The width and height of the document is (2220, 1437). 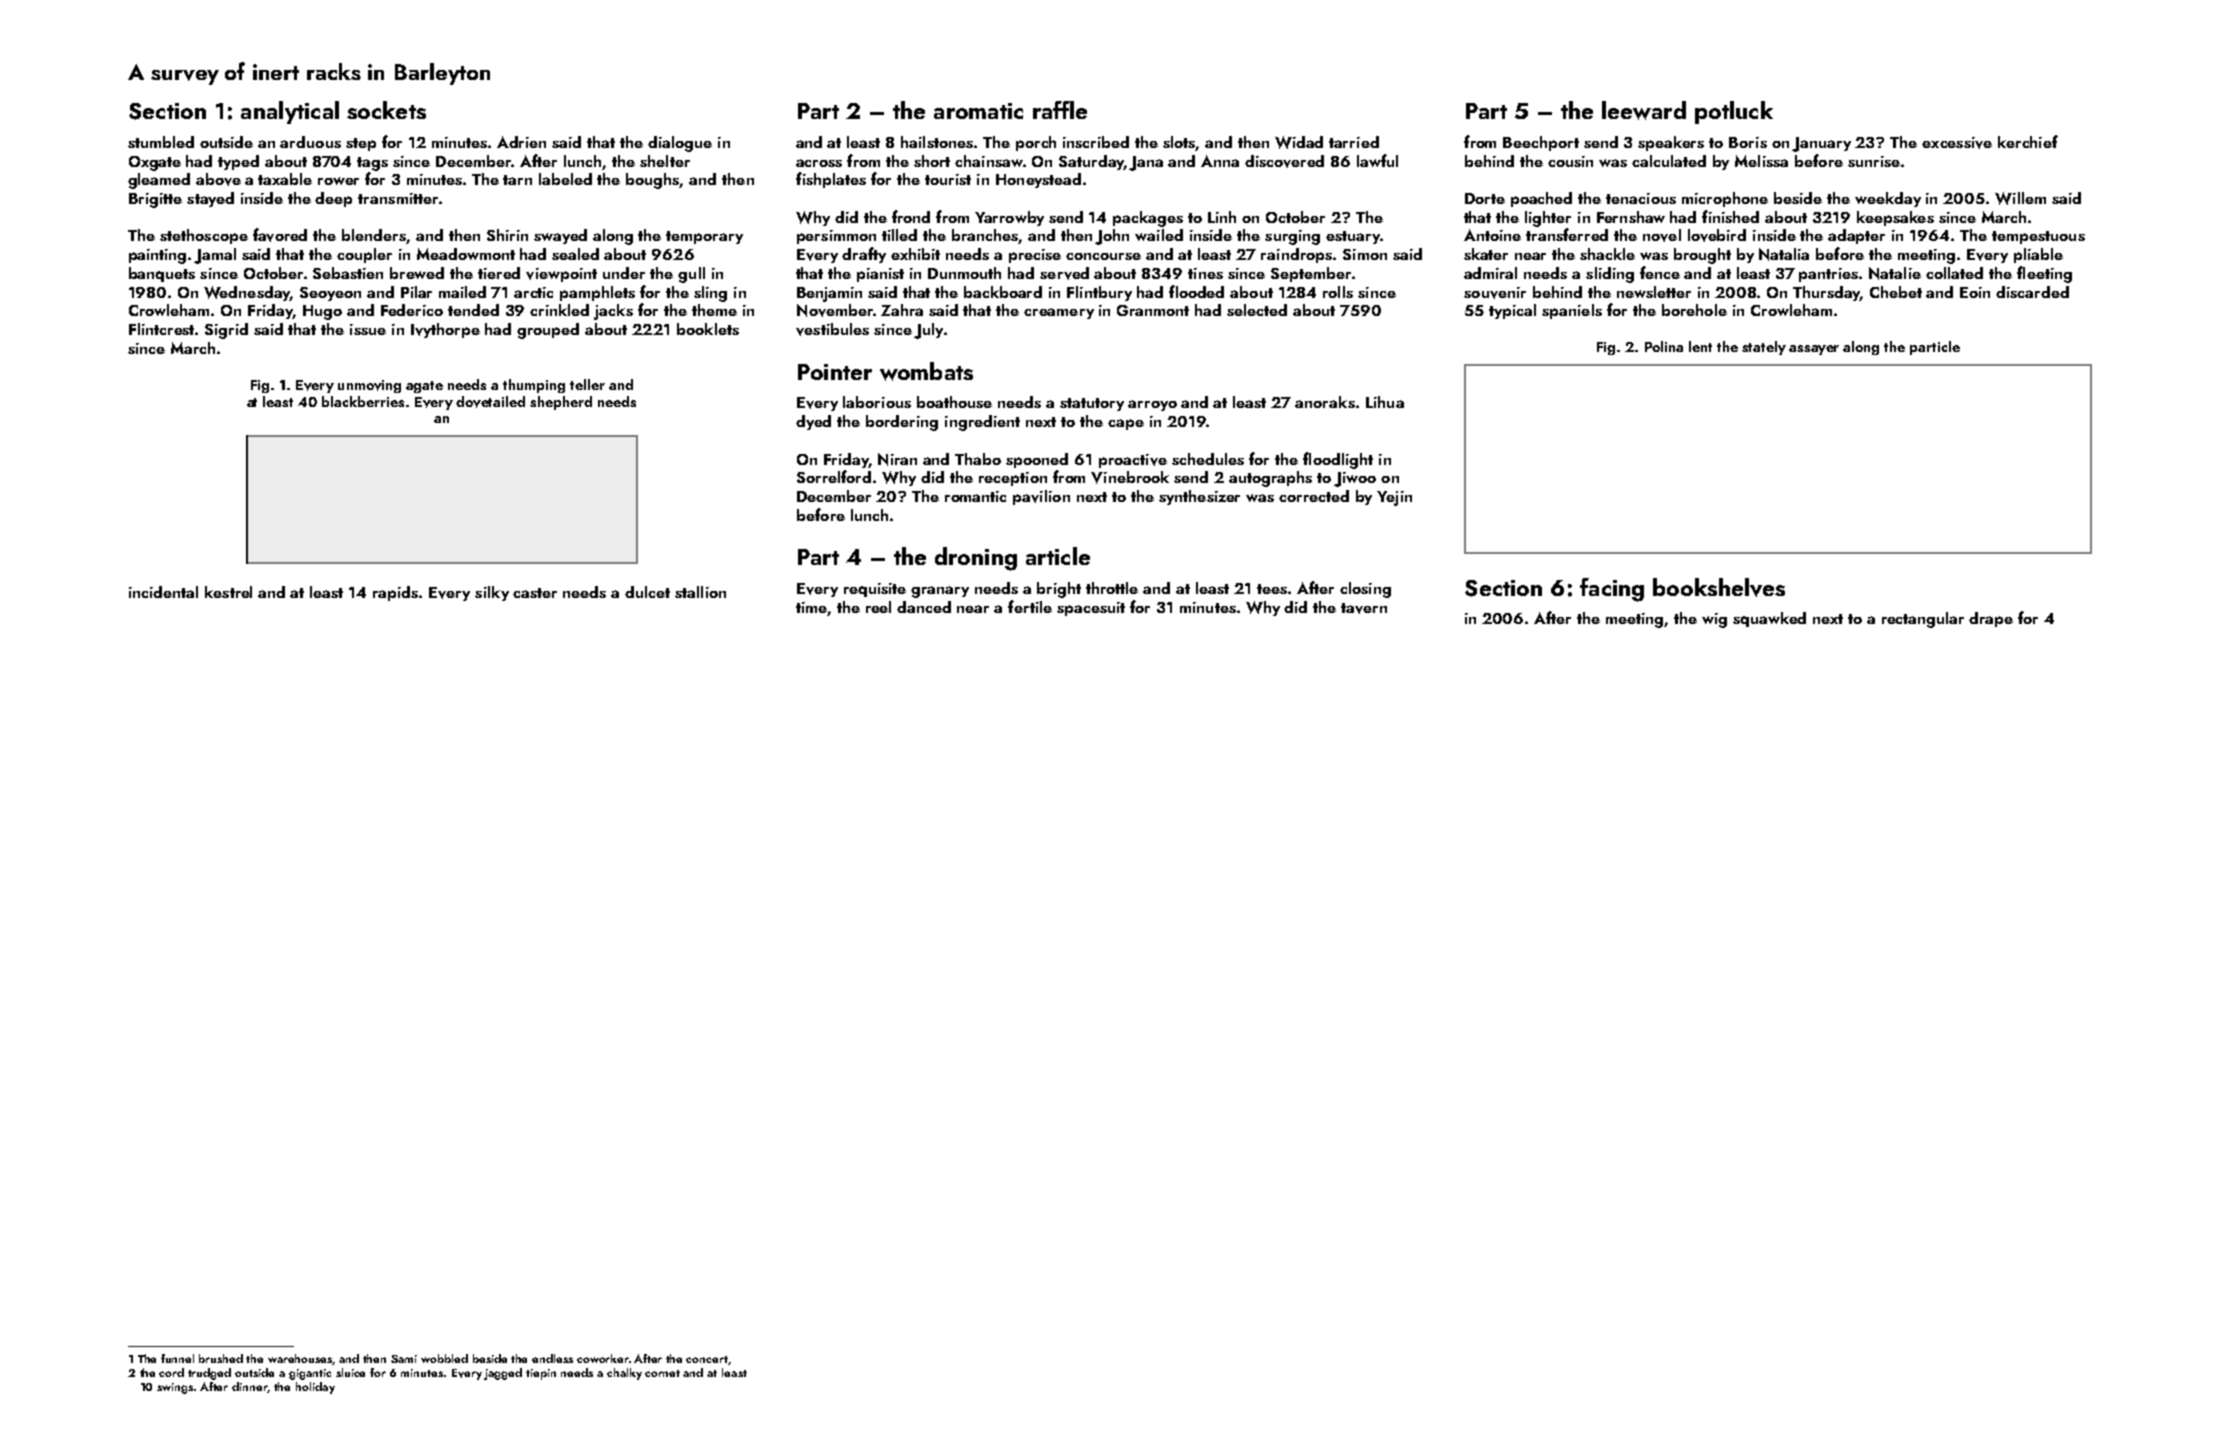 What do you see at coordinates (300, 1359) in the document?
I see `warehouses` at bounding box center [300, 1359].
